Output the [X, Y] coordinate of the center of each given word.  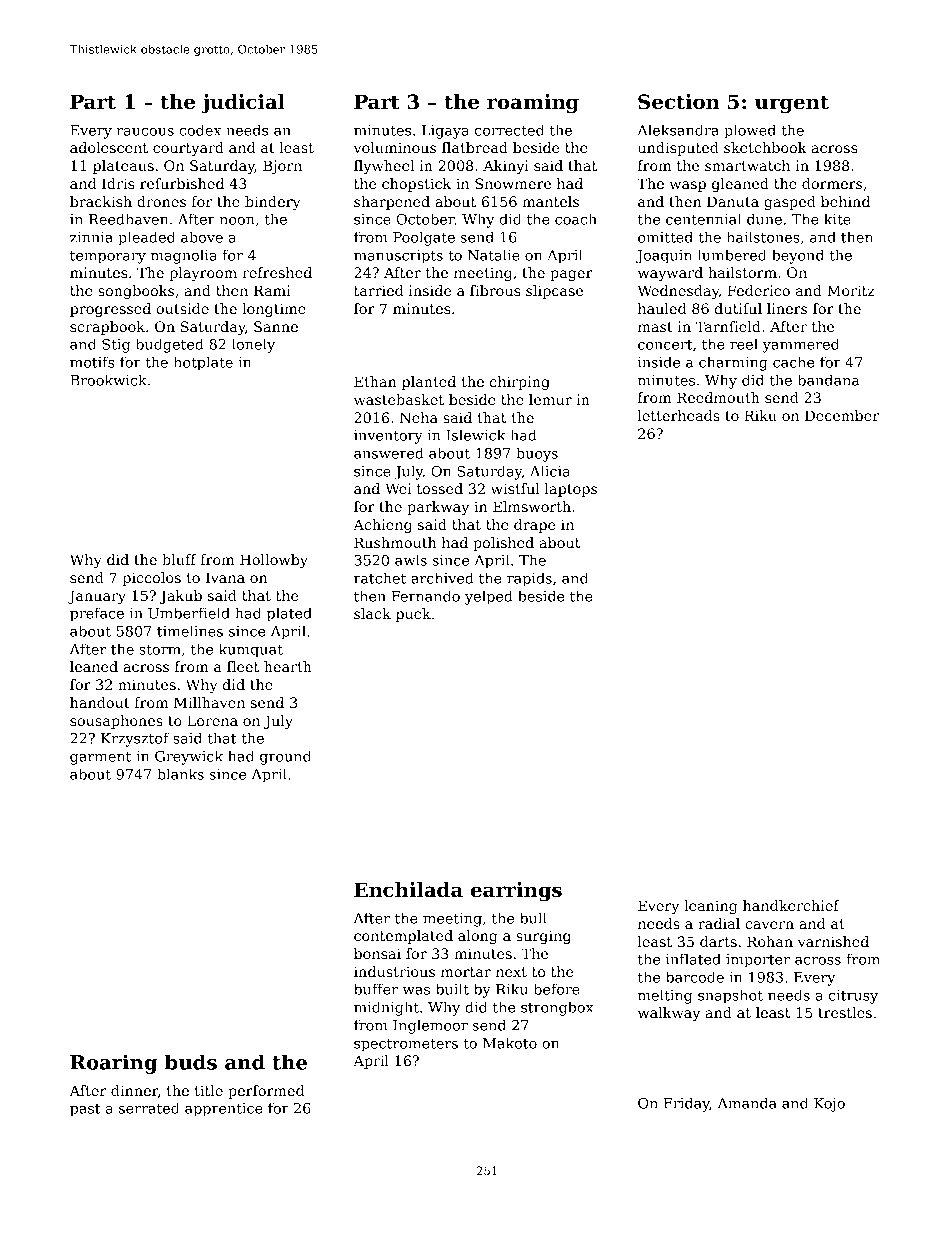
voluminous [394, 147]
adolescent [109, 147]
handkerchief [791, 905]
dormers [832, 183]
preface [97, 614]
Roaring [113, 1064]
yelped [489, 597]
